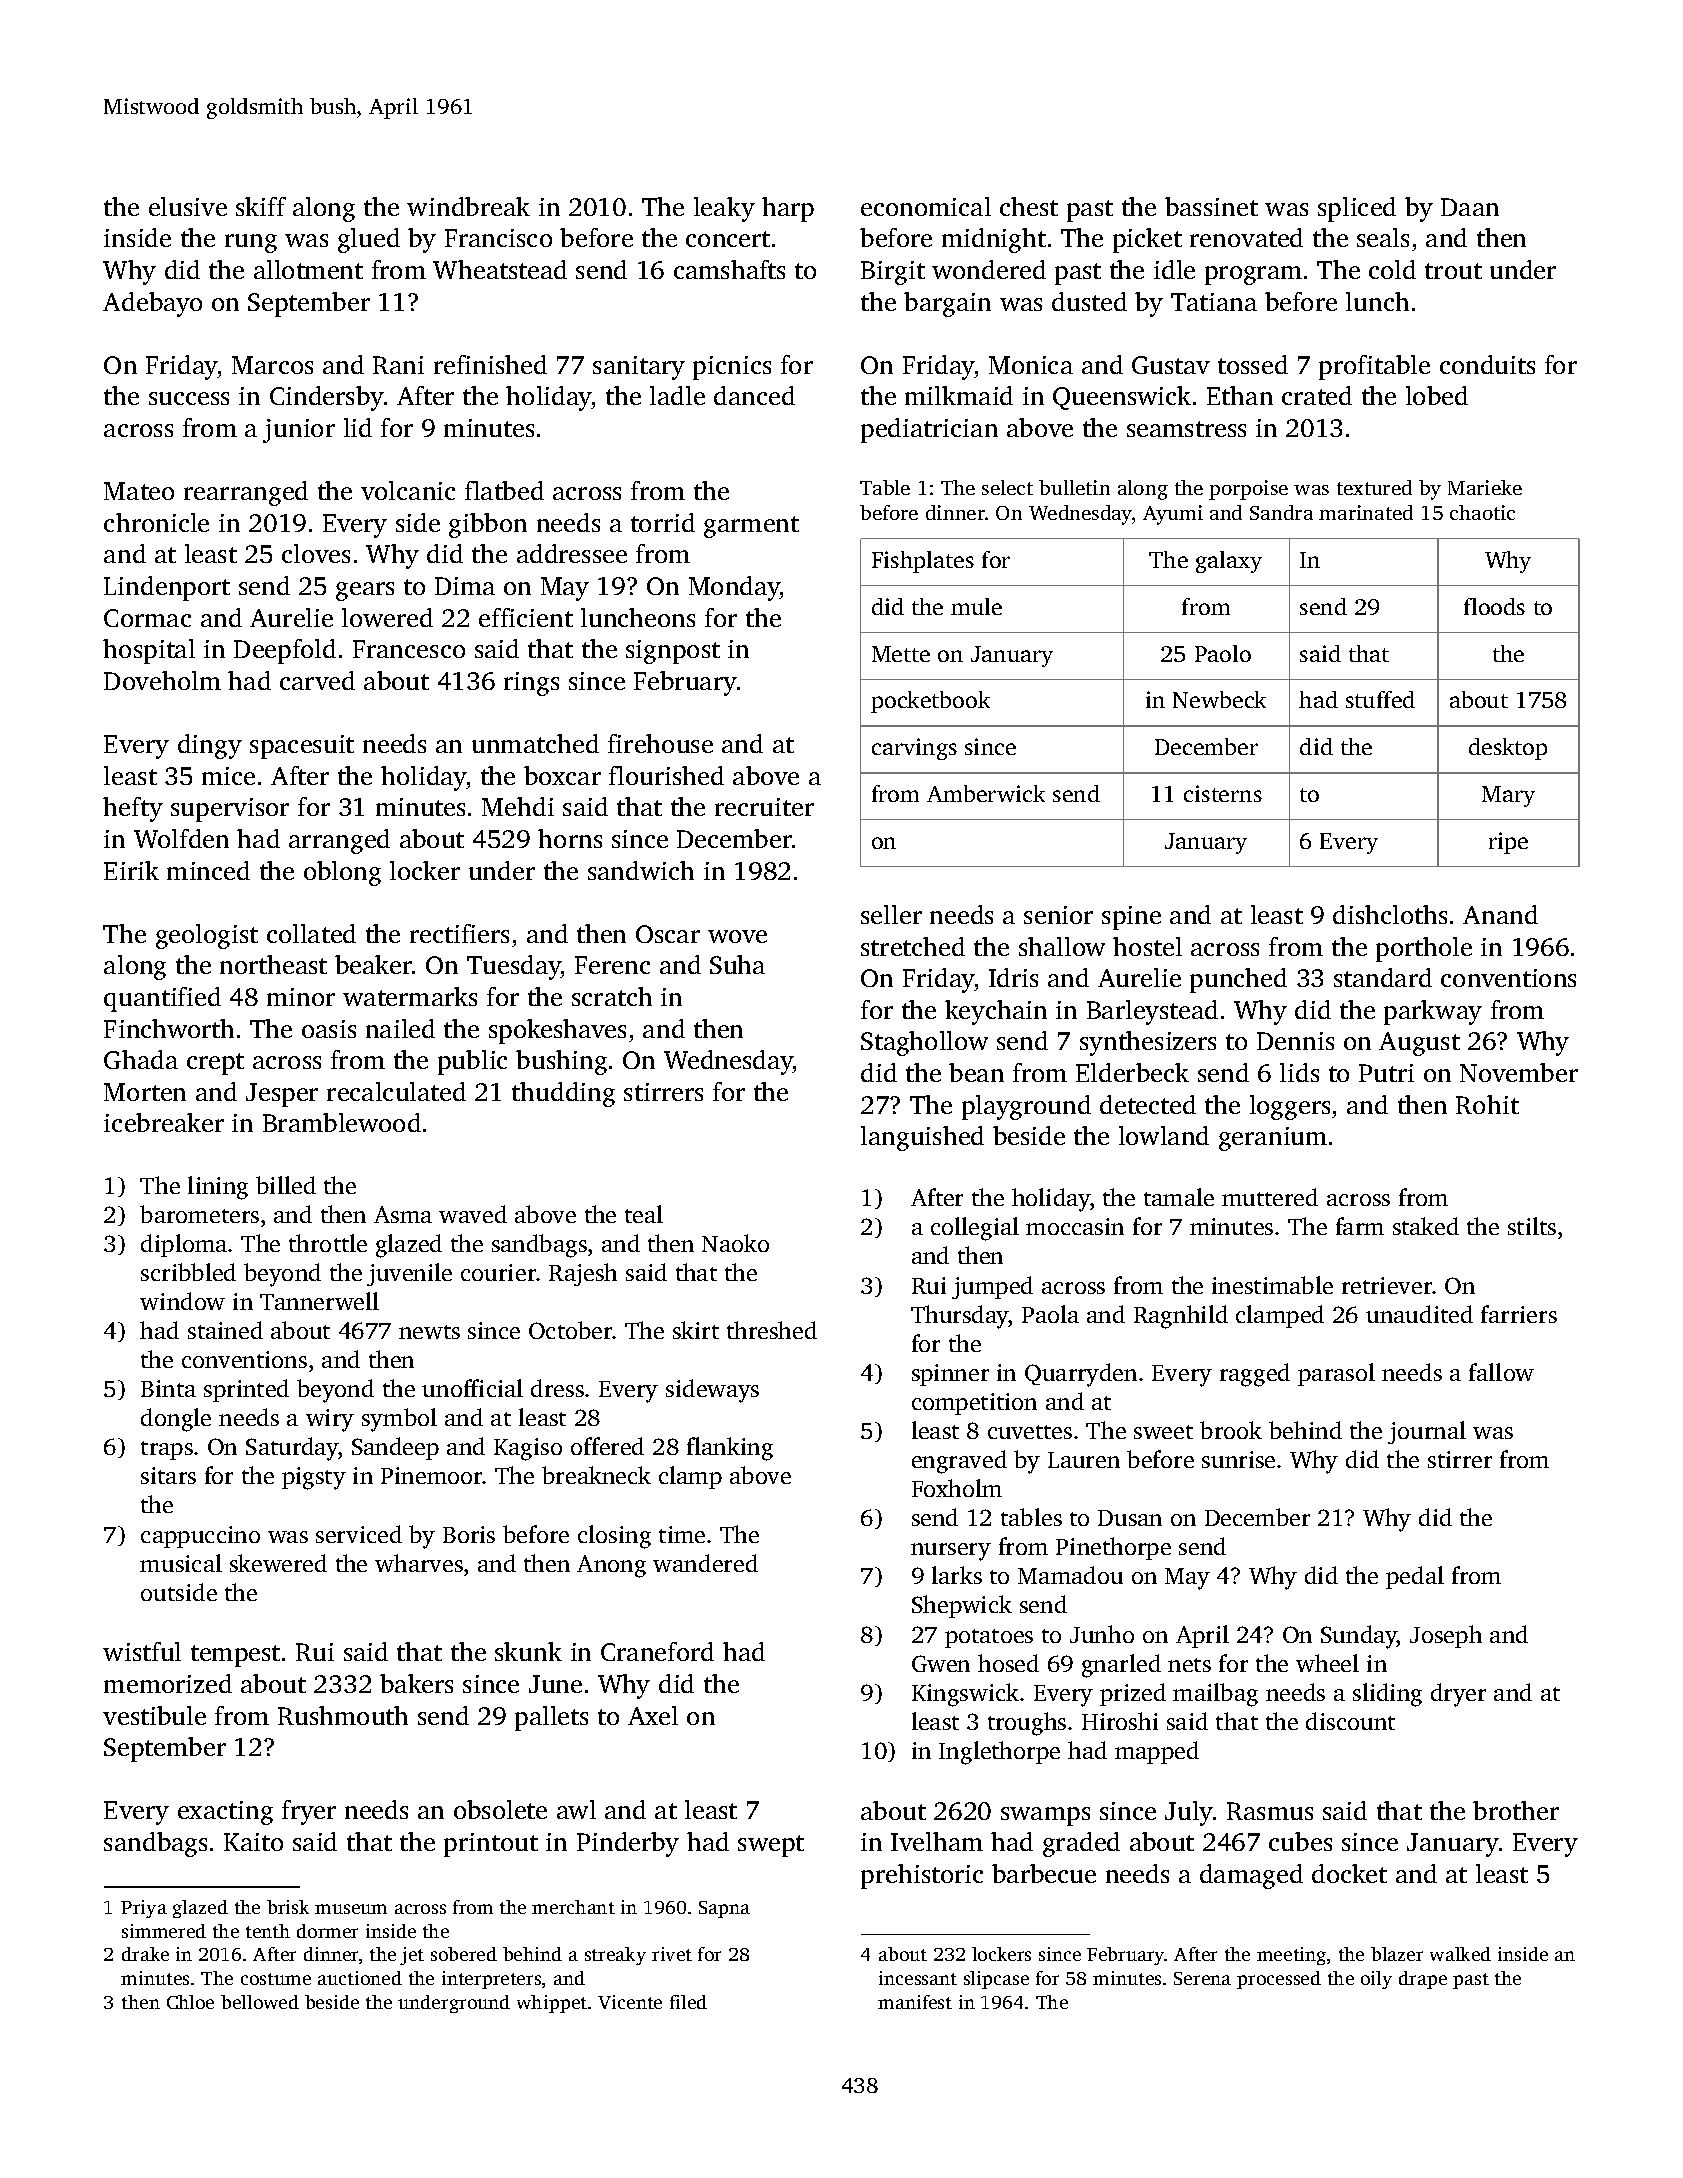 The height and width of the screenshot is (2178, 1683). Describe the element at coordinates (1029, 206) in the screenshot. I see `chest` at that location.
